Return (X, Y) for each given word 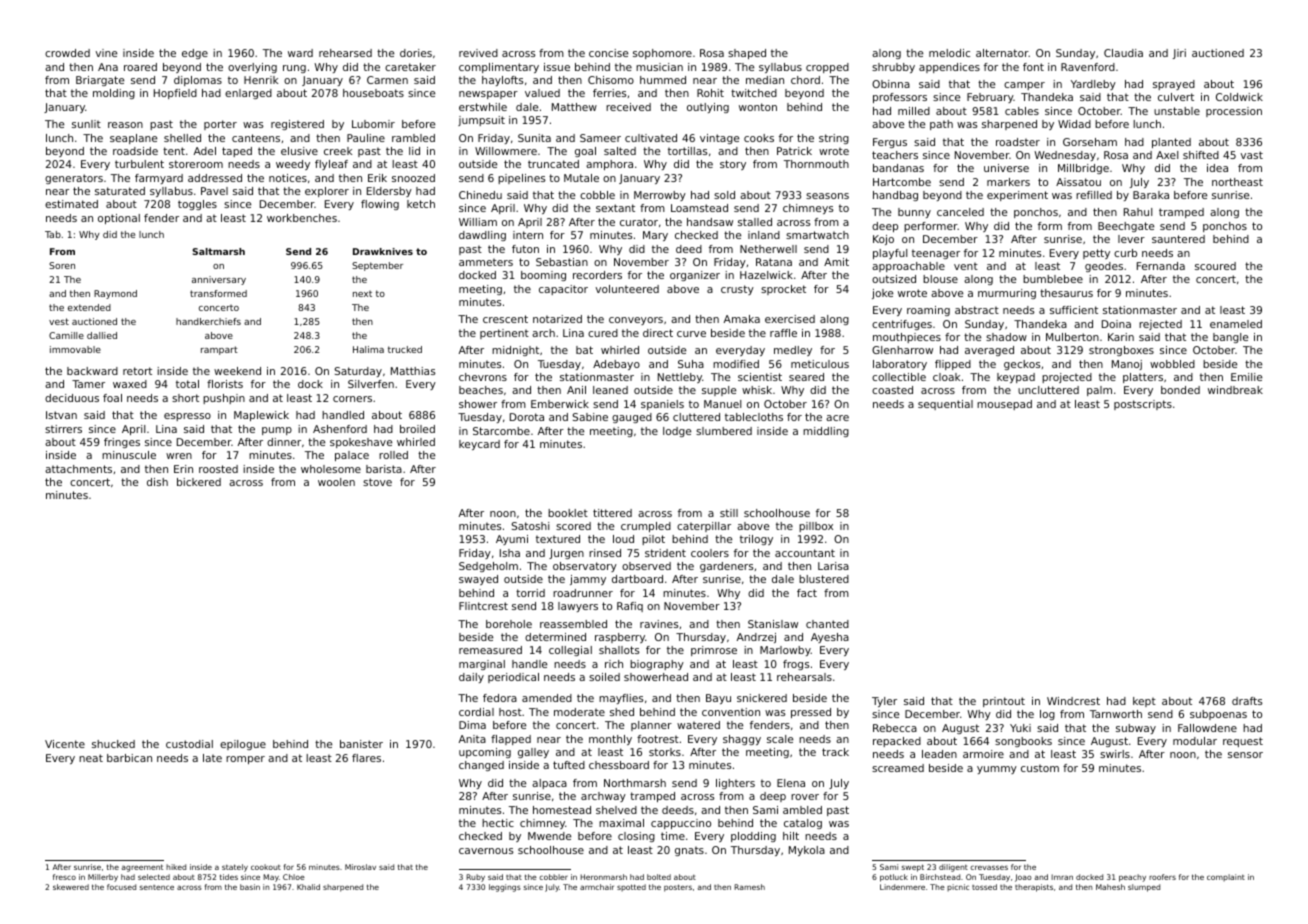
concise (608, 53)
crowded (67, 53)
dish (157, 482)
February (990, 98)
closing (636, 837)
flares (366, 758)
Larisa (833, 566)
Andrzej (756, 638)
